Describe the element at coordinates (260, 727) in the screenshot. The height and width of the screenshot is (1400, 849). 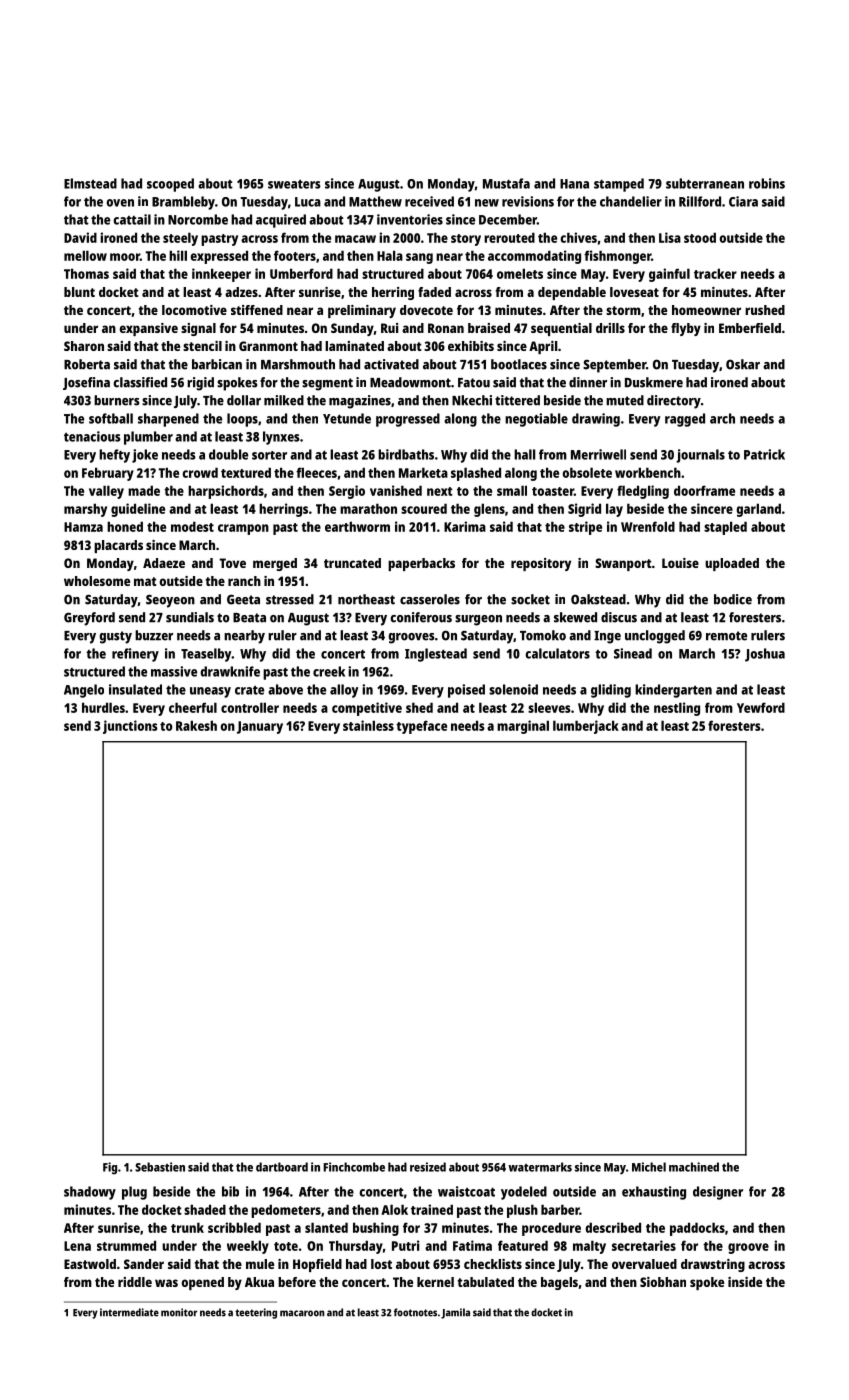
I see `January` at that location.
